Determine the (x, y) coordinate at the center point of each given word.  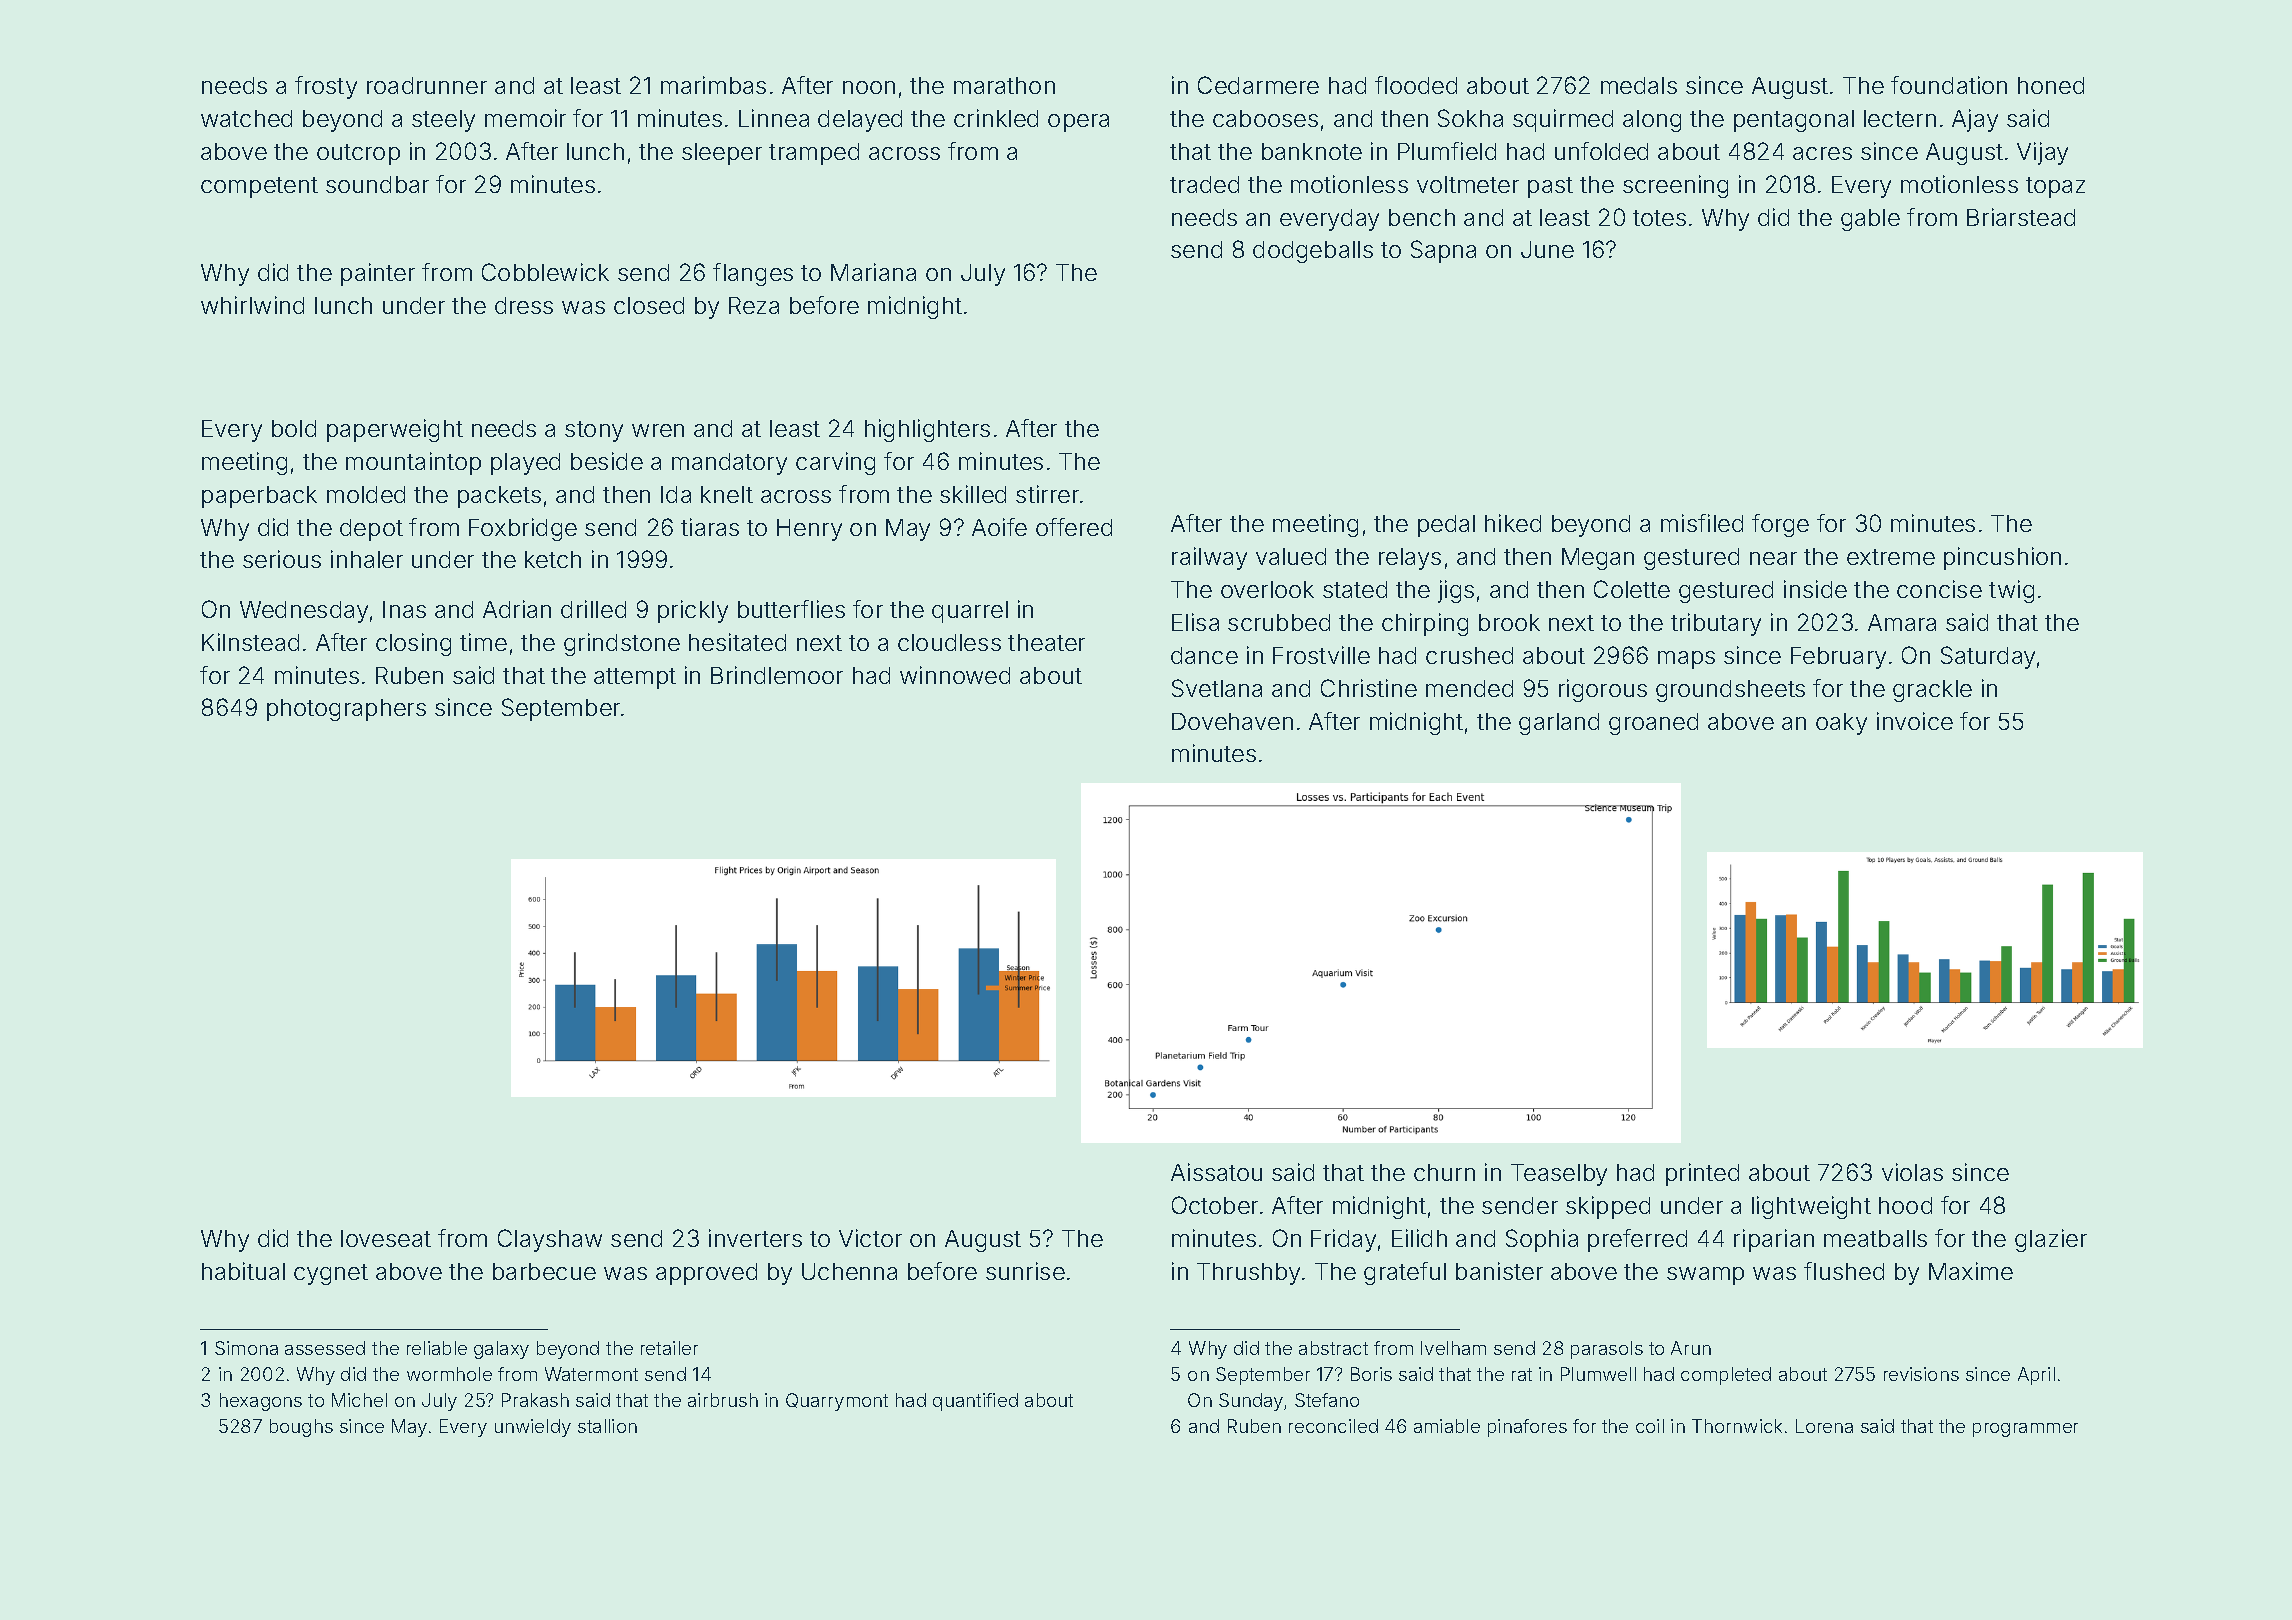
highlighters (927, 430)
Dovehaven (1232, 721)
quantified (975, 1402)
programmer (2025, 1430)
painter (378, 274)
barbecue (544, 1271)
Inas (404, 609)
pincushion (2002, 558)
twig (2011, 591)
